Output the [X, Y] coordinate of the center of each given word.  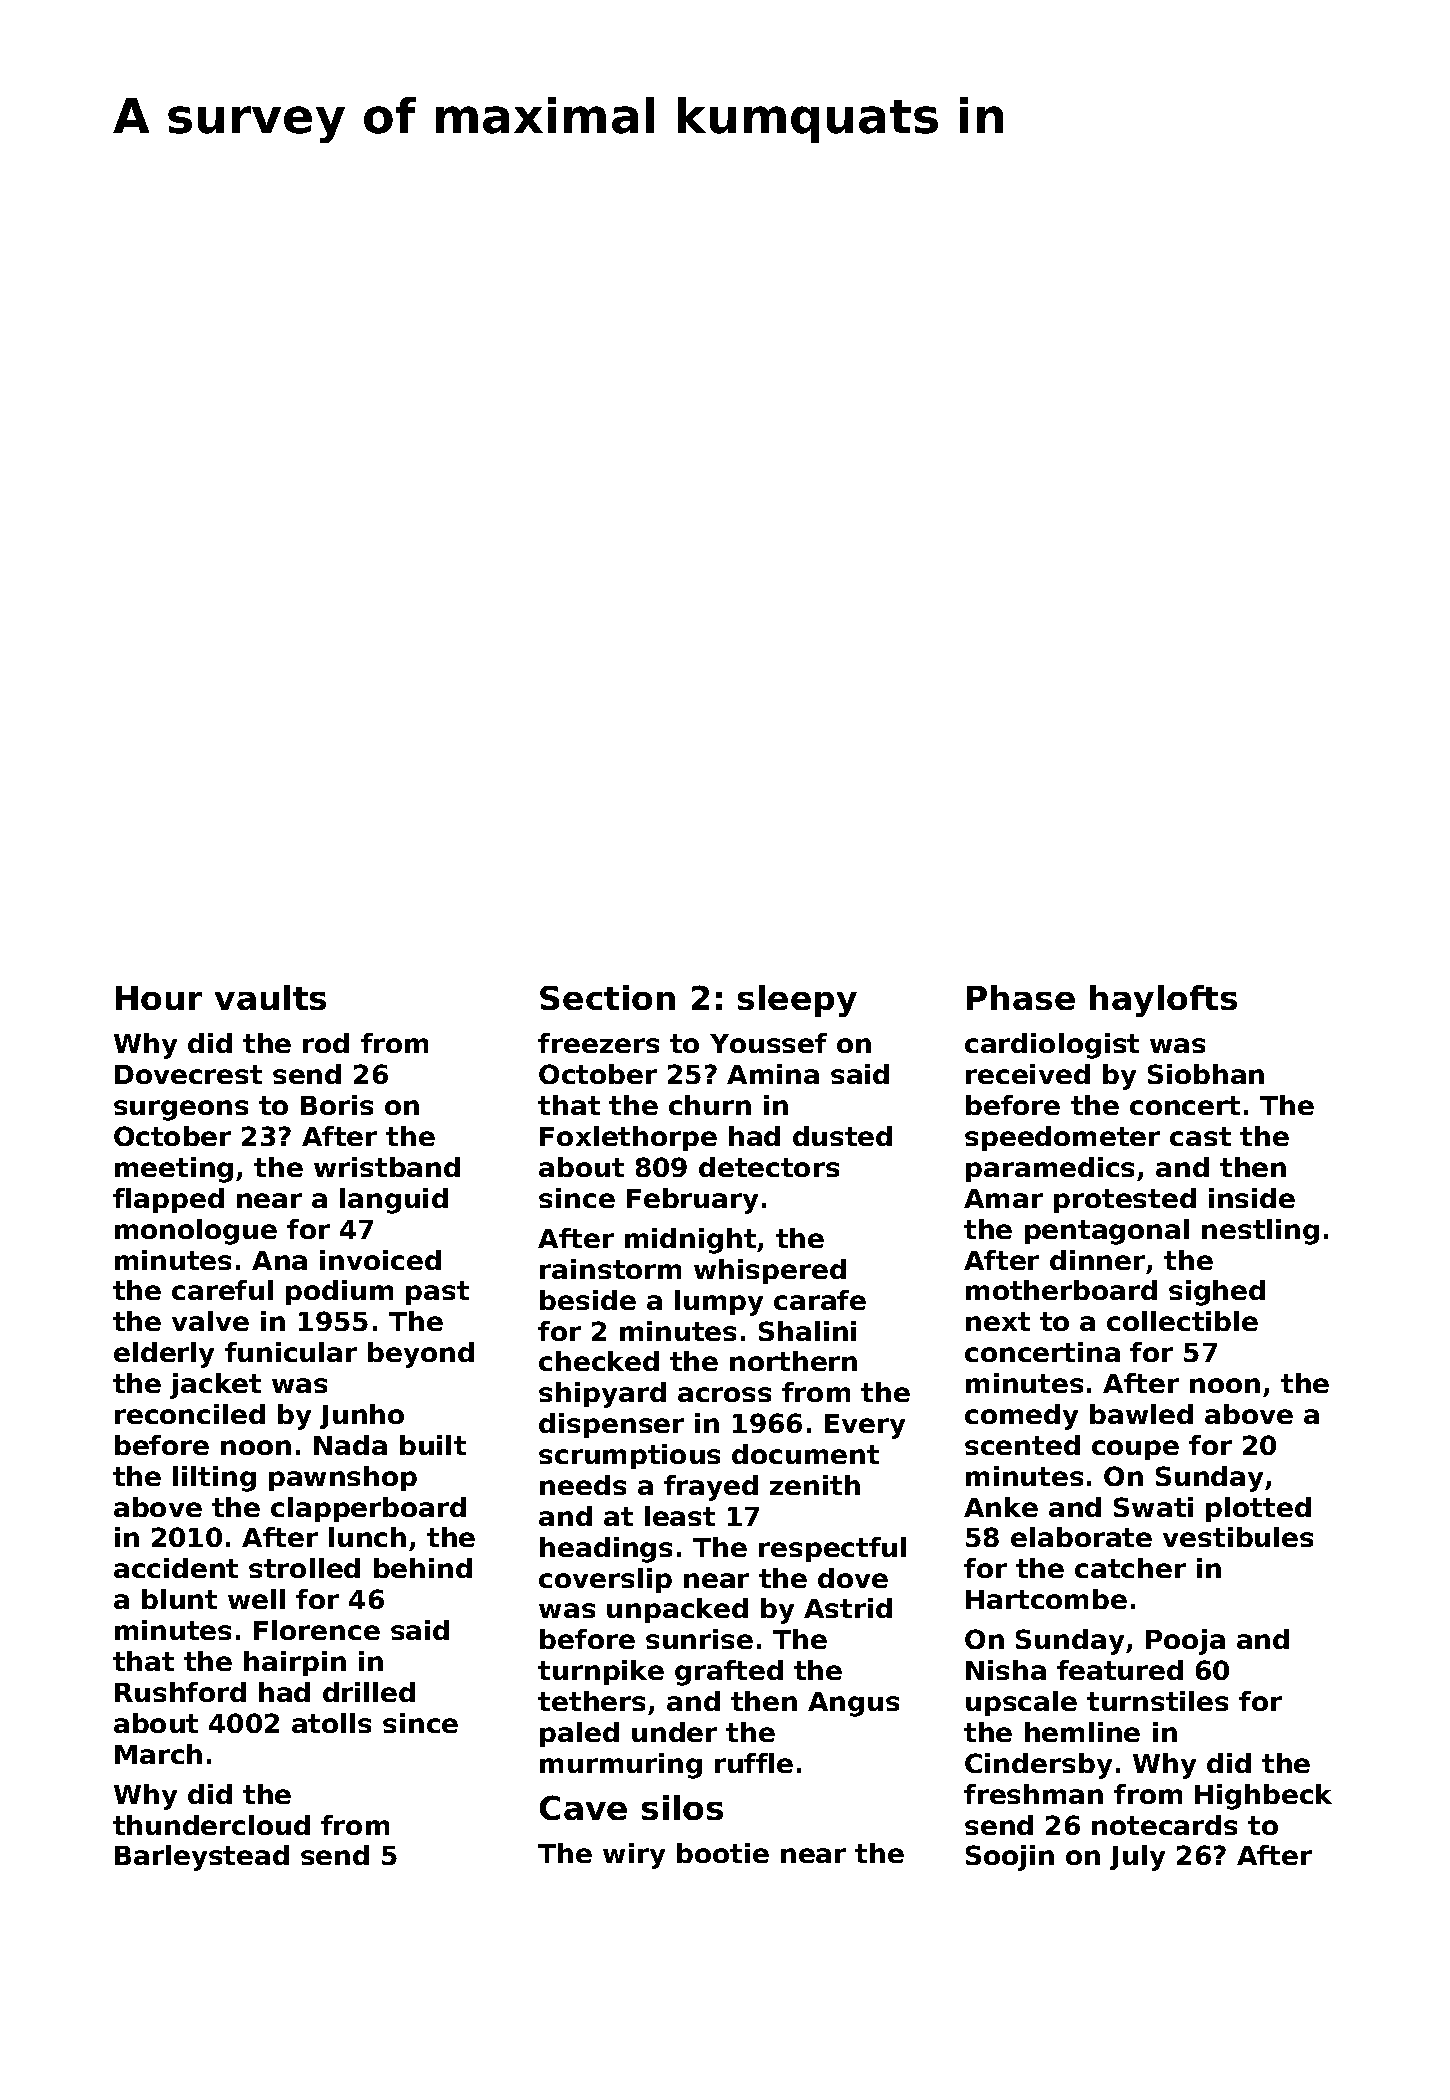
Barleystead [202, 1858]
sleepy [797, 1001]
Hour [159, 998]
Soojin [1010, 1858]
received [1028, 1074]
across [724, 1394]
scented [1022, 1445]
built [433, 1445]
